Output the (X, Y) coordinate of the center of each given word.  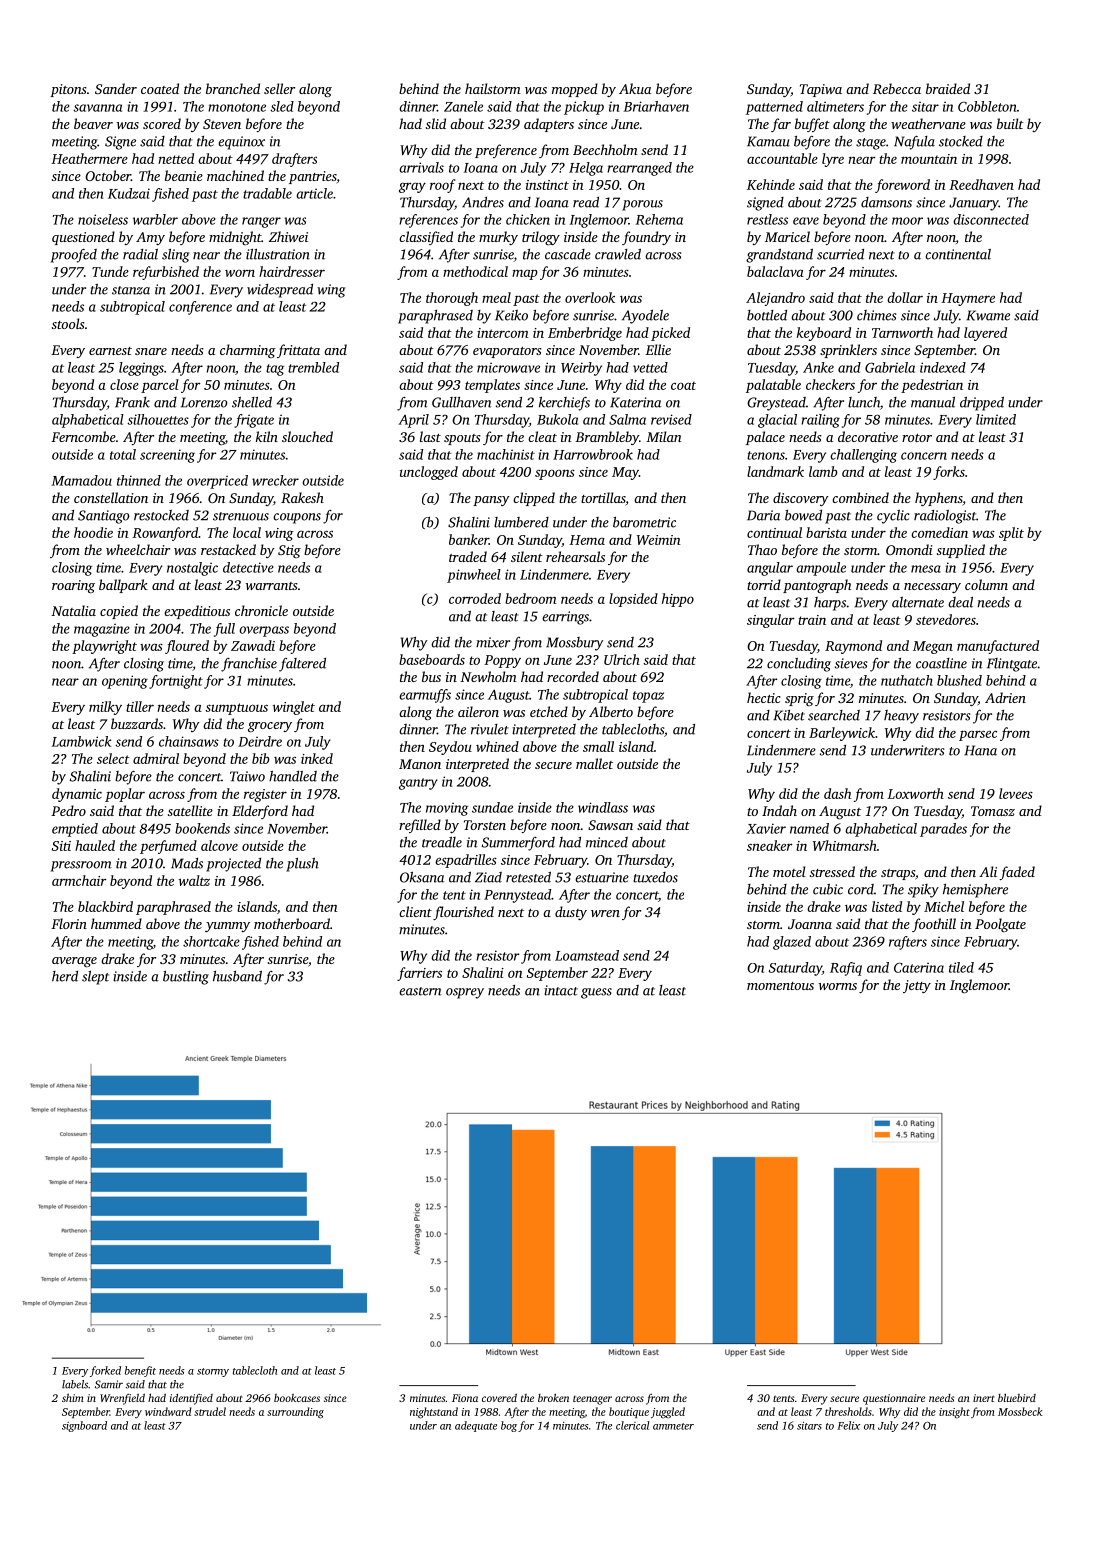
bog (509, 1426)
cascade (568, 254)
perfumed (168, 847)
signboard (84, 1426)
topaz (648, 697)
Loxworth (915, 793)
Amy (150, 238)
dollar (905, 297)
